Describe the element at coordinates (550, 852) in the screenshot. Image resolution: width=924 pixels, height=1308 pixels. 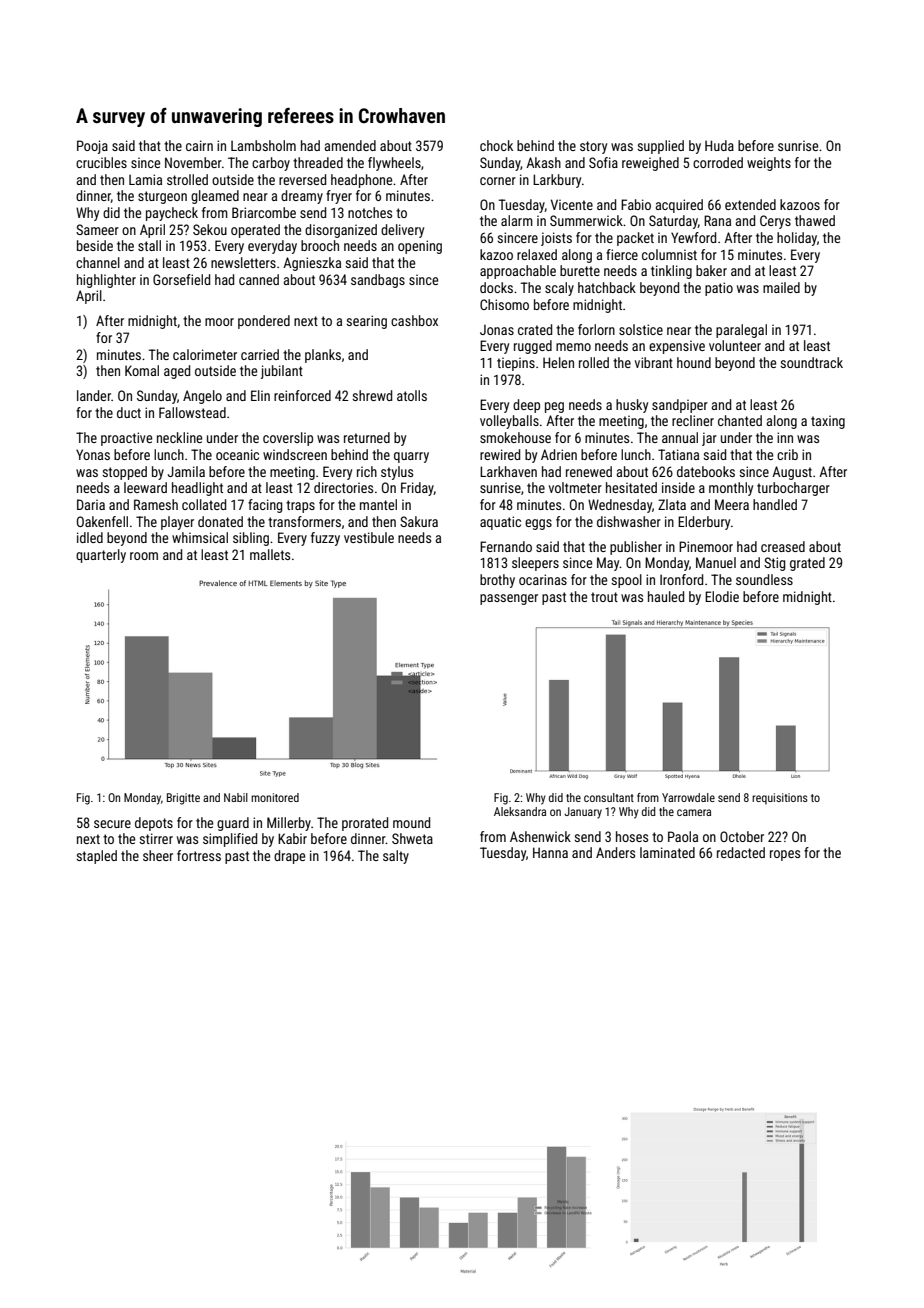
I see `Hanna` at that location.
